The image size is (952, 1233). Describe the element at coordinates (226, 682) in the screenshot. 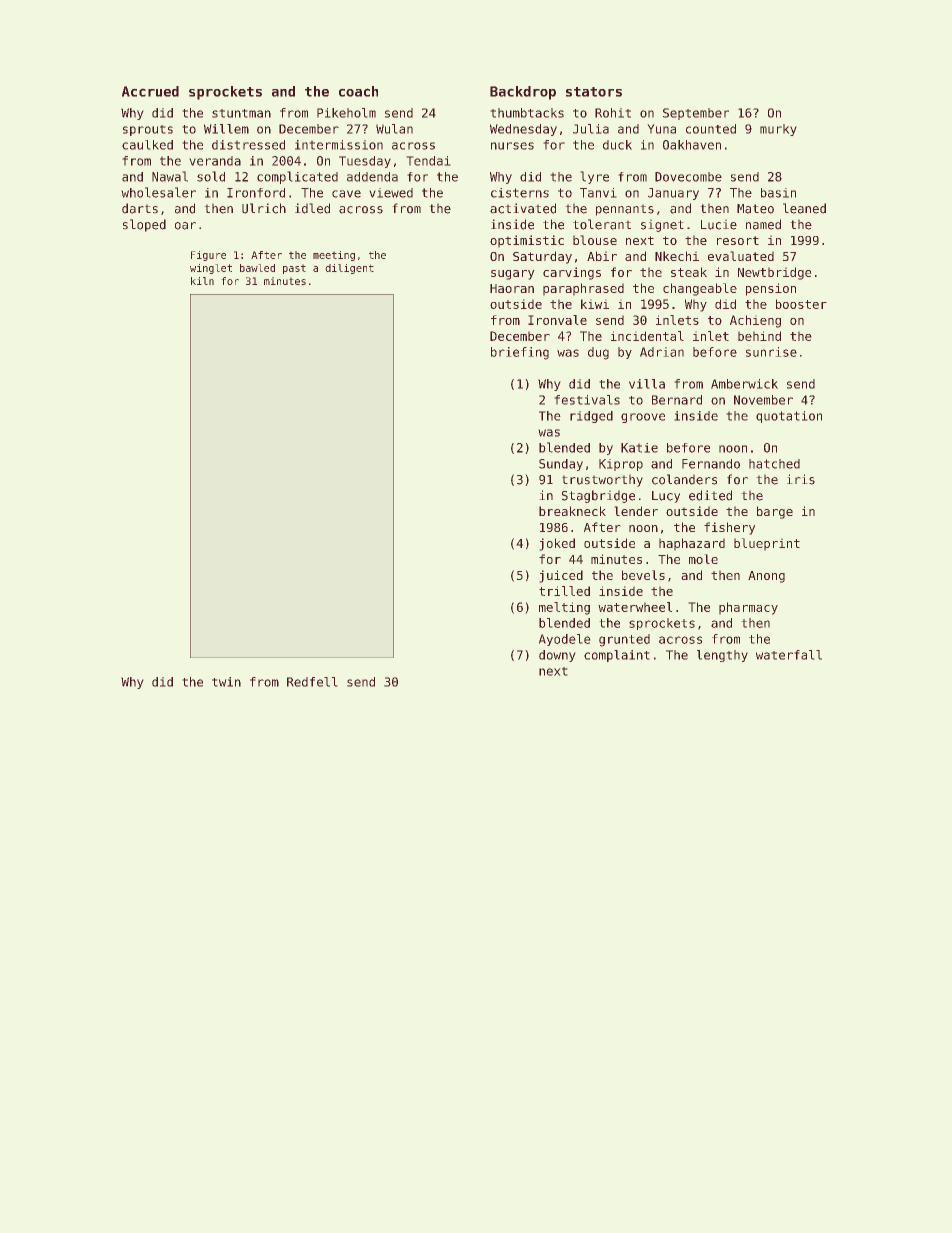

I see `twin` at that location.
